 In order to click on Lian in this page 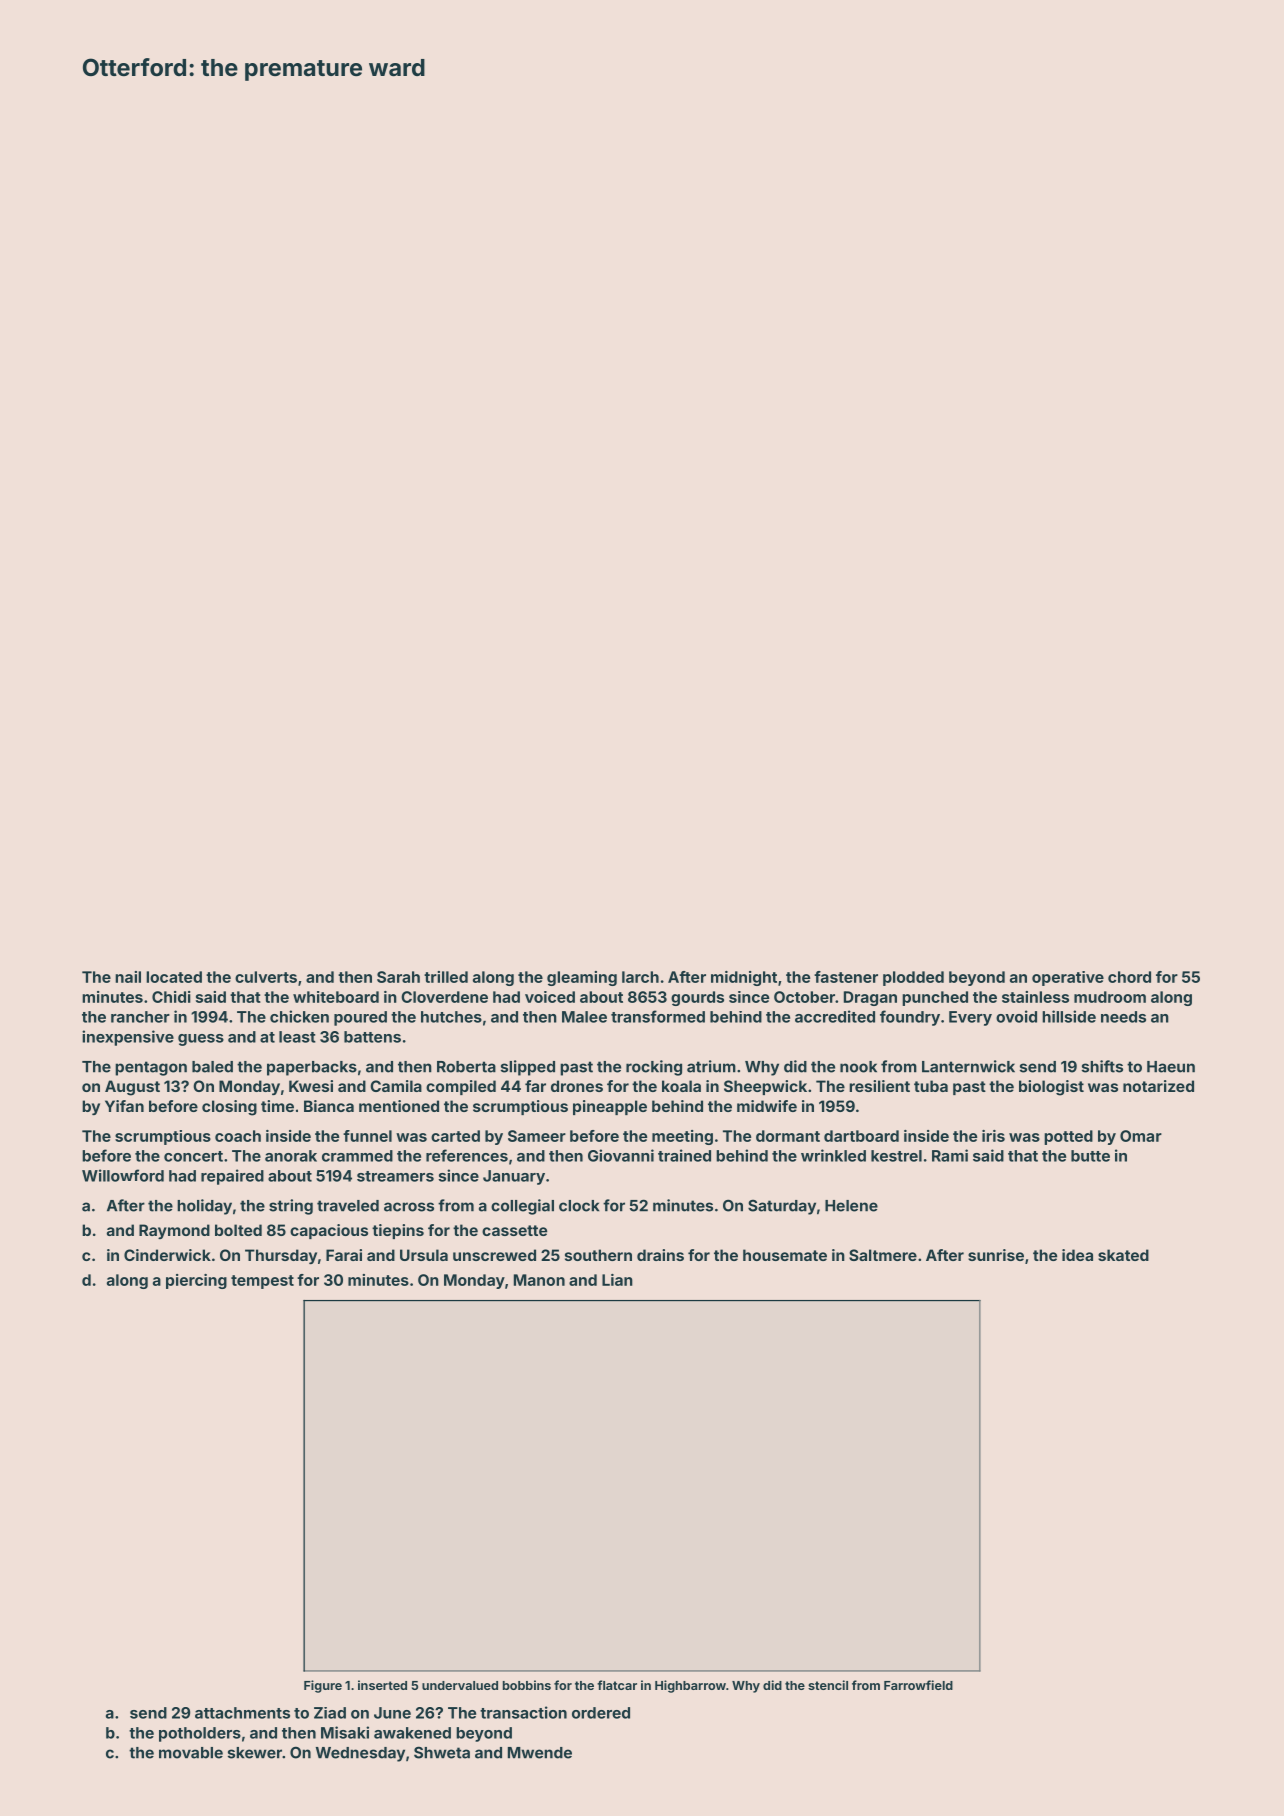, I will do `click(617, 1280)`.
